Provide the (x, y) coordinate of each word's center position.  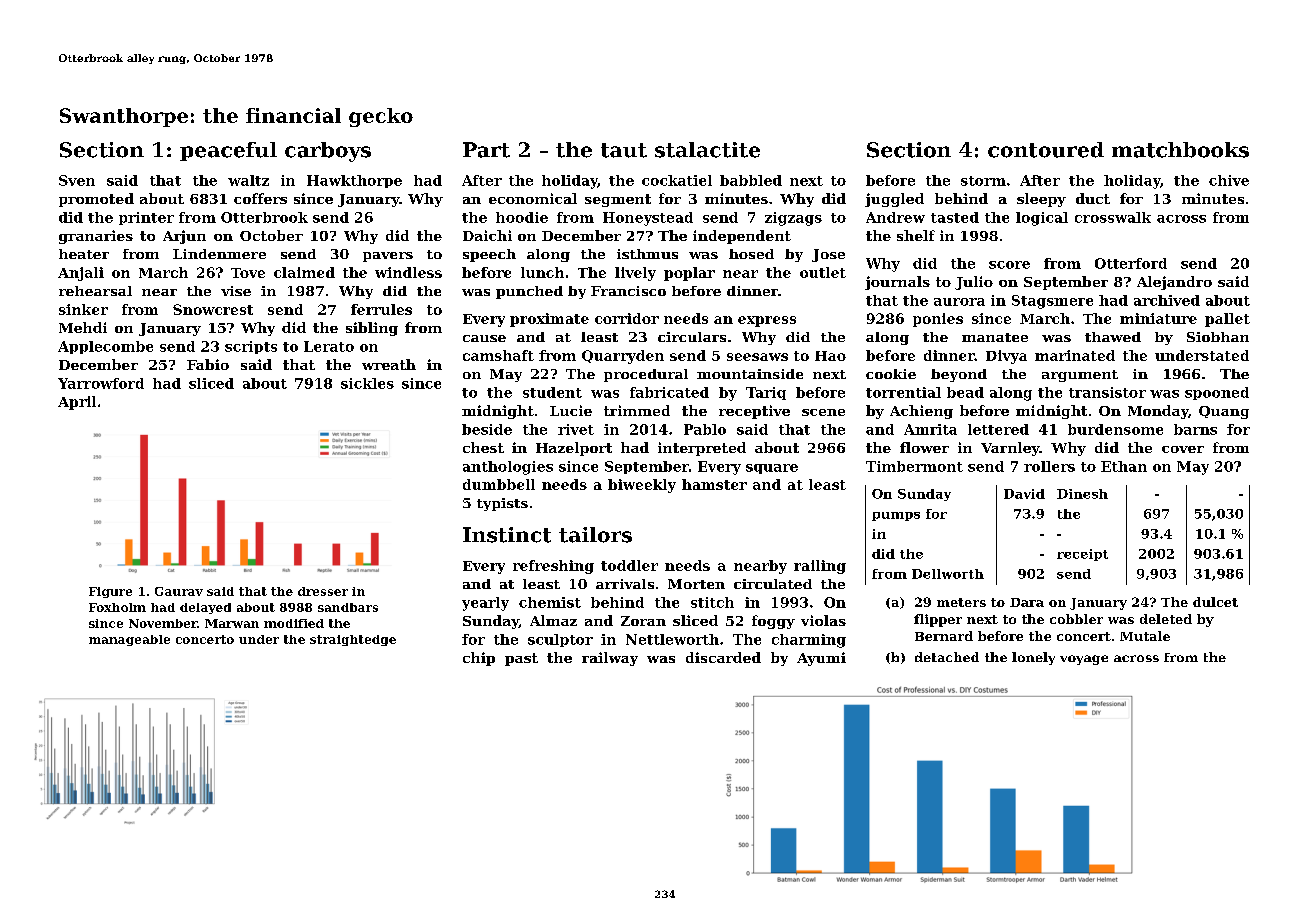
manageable (129, 640)
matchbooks (1180, 150)
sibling (372, 329)
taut (624, 150)
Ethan (1124, 466)
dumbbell (499, 484)
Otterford (1131, 263)
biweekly (642, 486)
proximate (549, 320)
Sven (77, 180)
